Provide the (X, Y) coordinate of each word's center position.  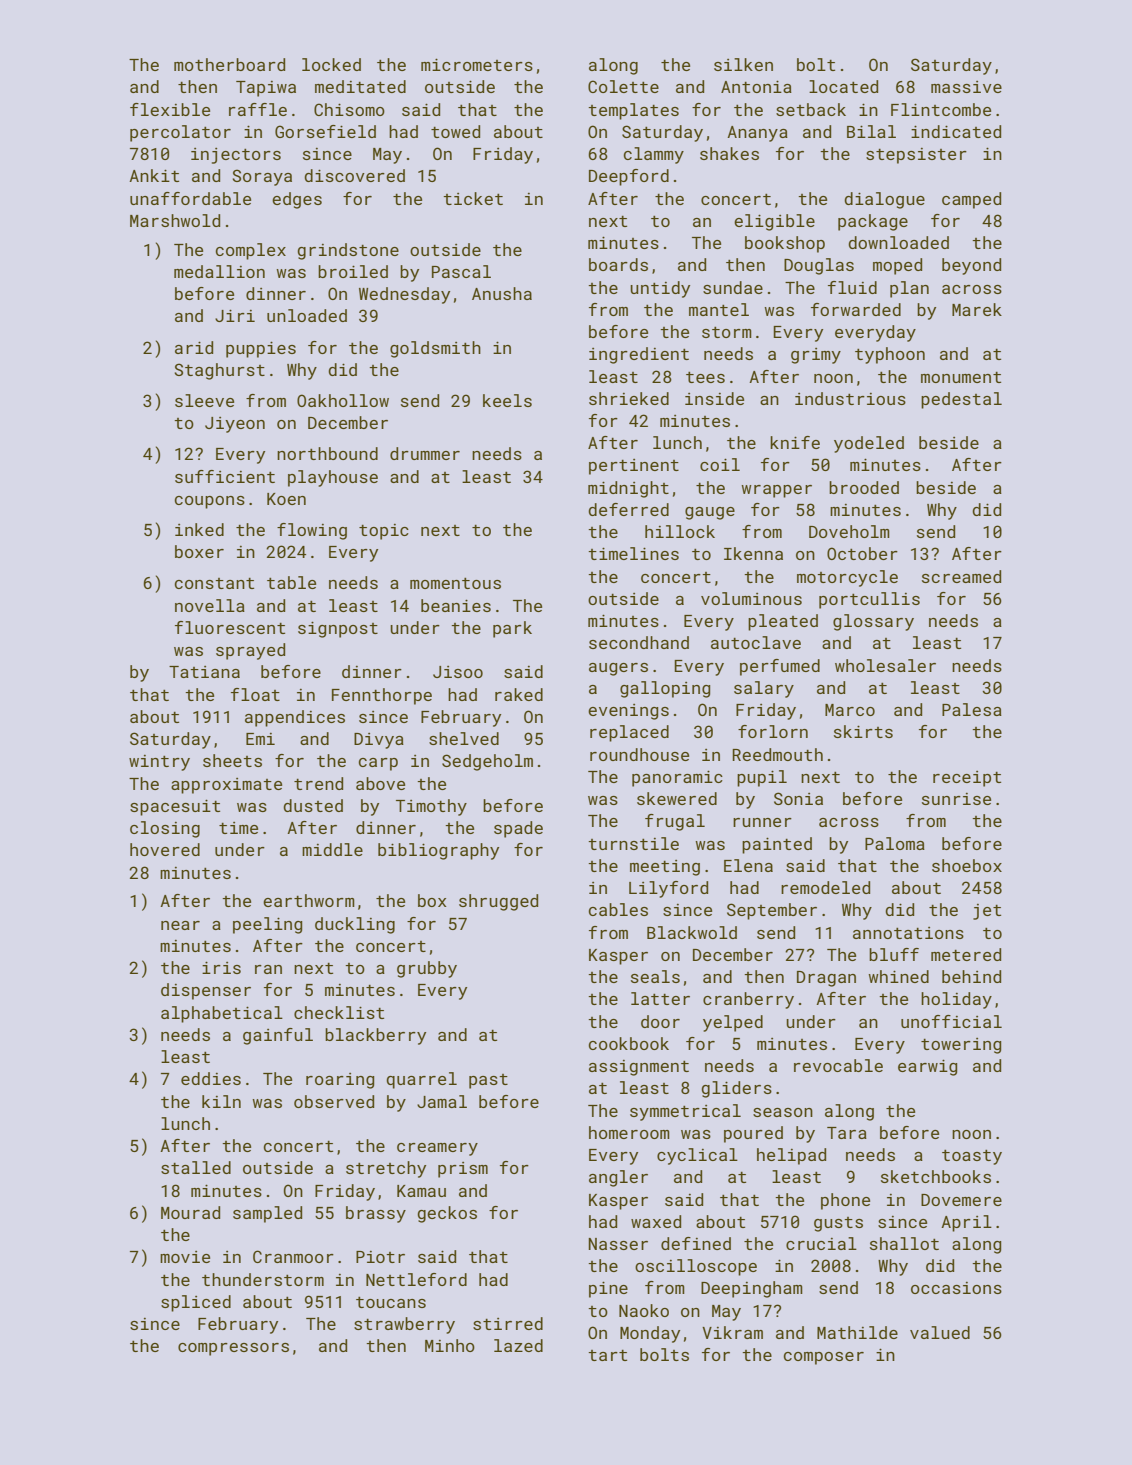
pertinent (634, 467)
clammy (654, 155)
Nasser (618, 1244)
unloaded (307, 315)
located (843, 86)
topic (384, 532)
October (862, 553)
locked (331, 64)
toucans (391, 1302)
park (512, 629)
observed (334, 1101)
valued (940, 1332)
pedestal (961, 400)
